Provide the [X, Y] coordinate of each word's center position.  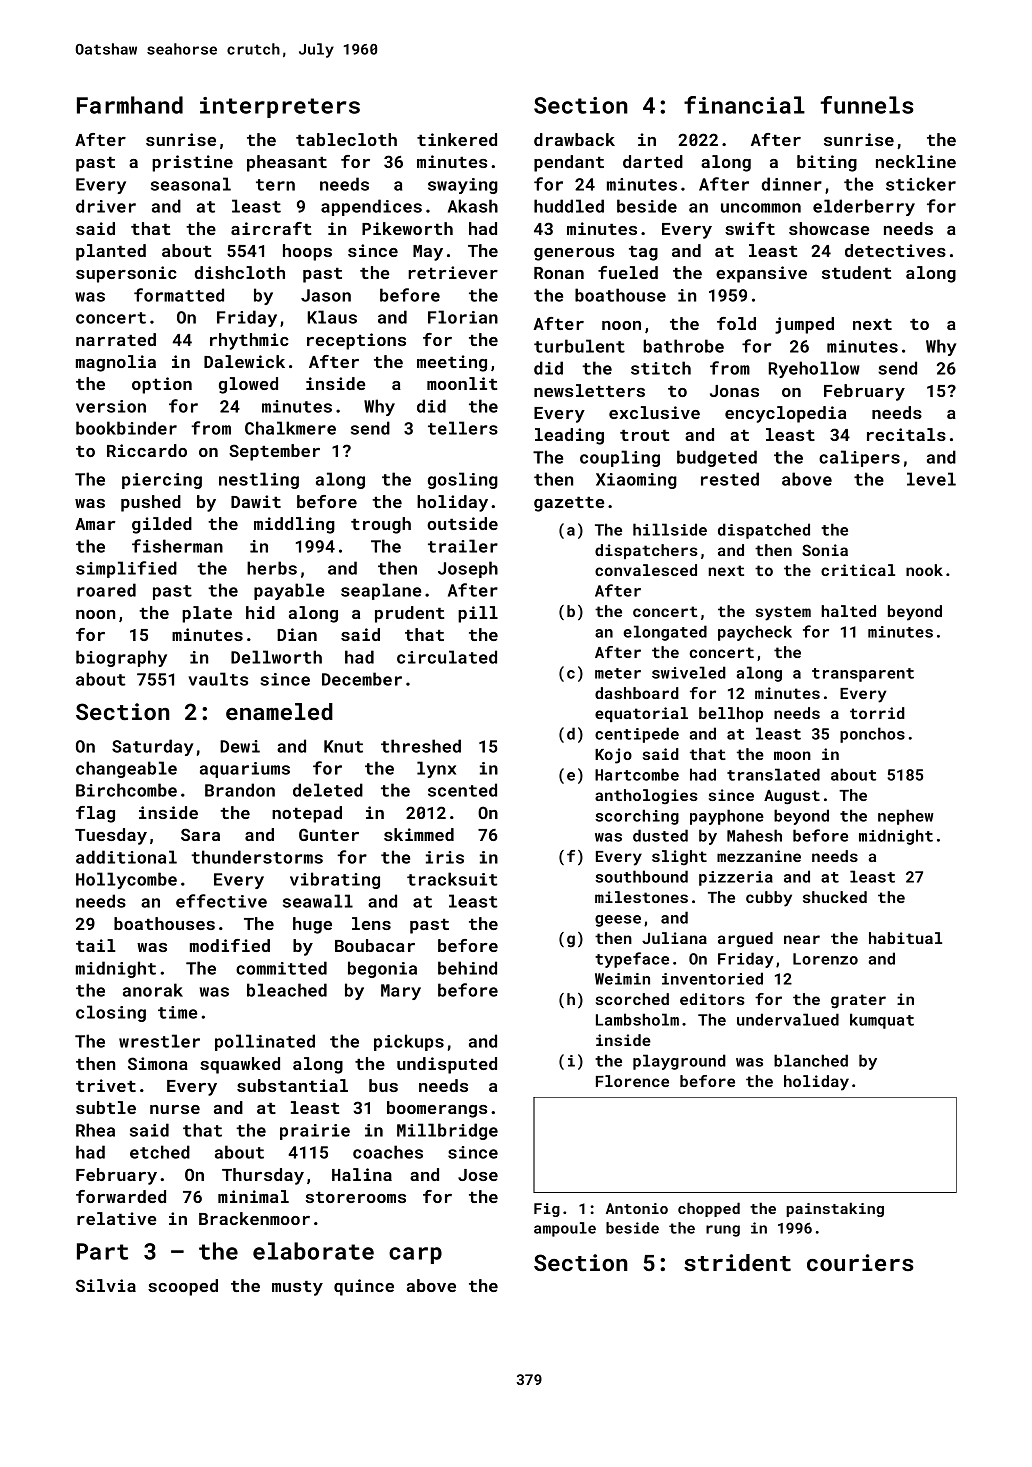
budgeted [717, 458]
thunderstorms [257, 857]
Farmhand [130, 105]
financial [744, 105]
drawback [574, 139]
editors [712, 999]
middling [294, 525]
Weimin [622, 979]
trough [381, 525]
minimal [253, 1196]
